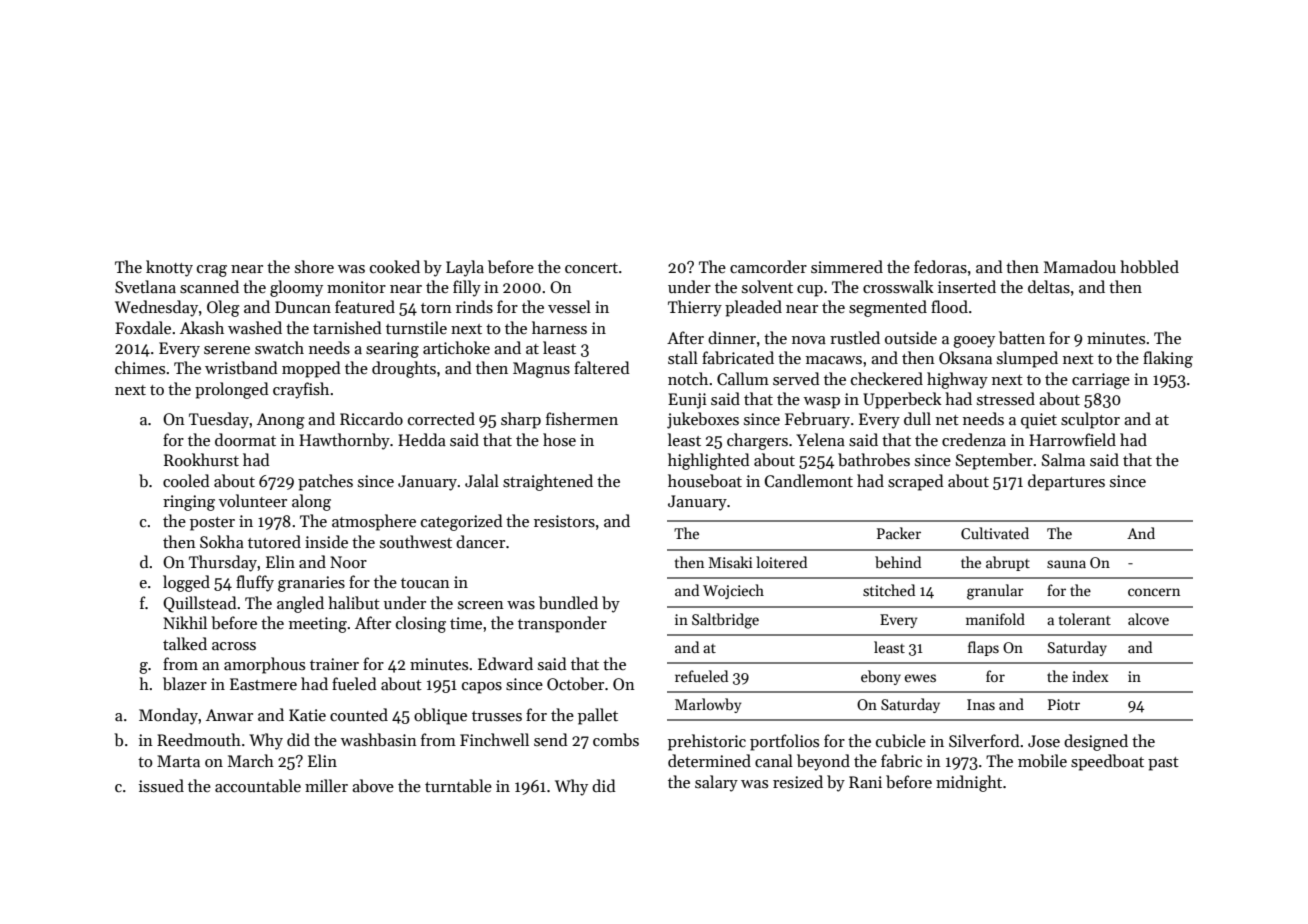 Image resolution: width=1308 pixels, height=924 pixels. What do you see at coordinates (359, 714) in the screenshot?
I see `counted` at bounding box center [359, 714].
